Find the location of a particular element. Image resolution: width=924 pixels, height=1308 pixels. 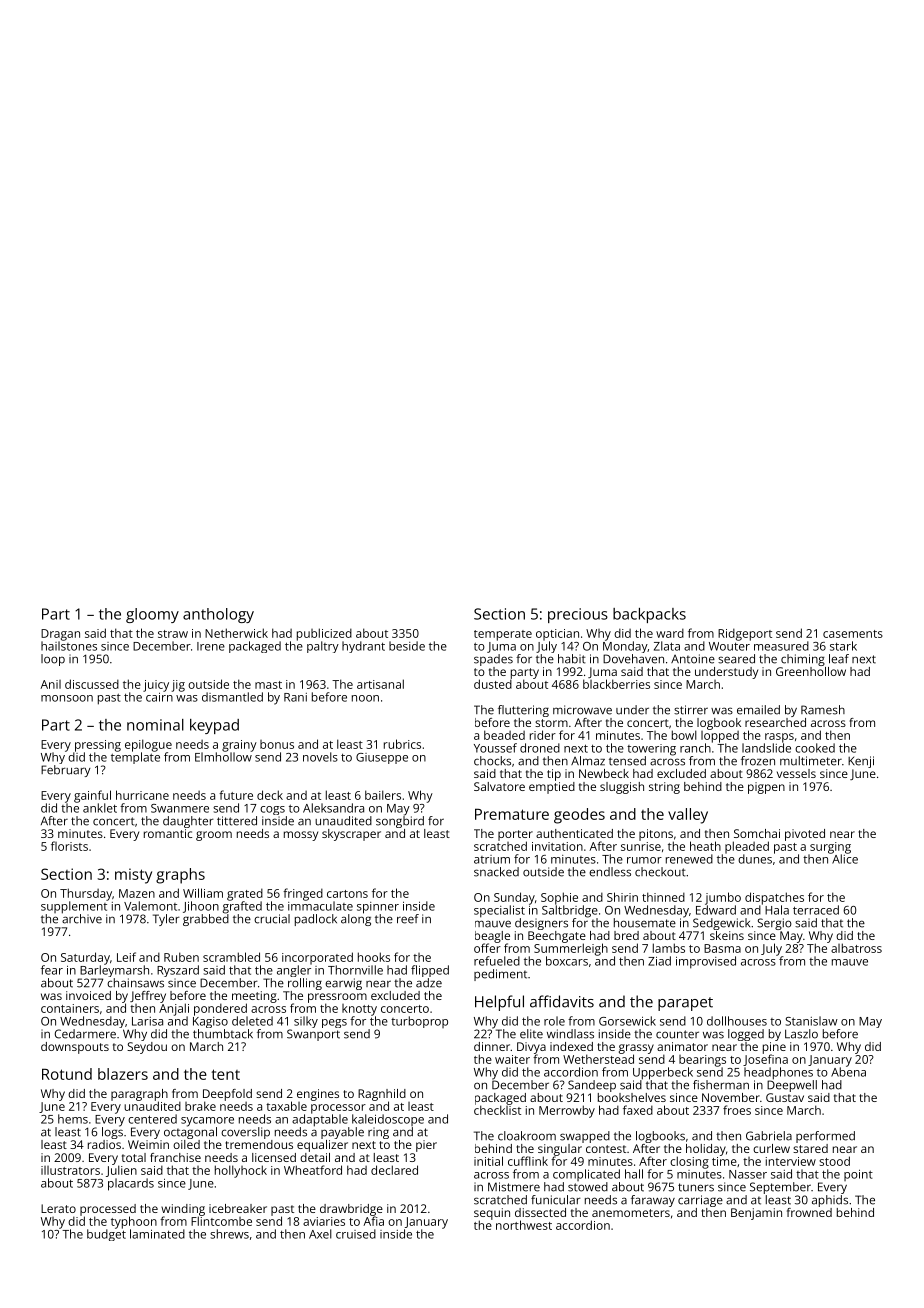

Almaz is located at coordinates (588, 761).
